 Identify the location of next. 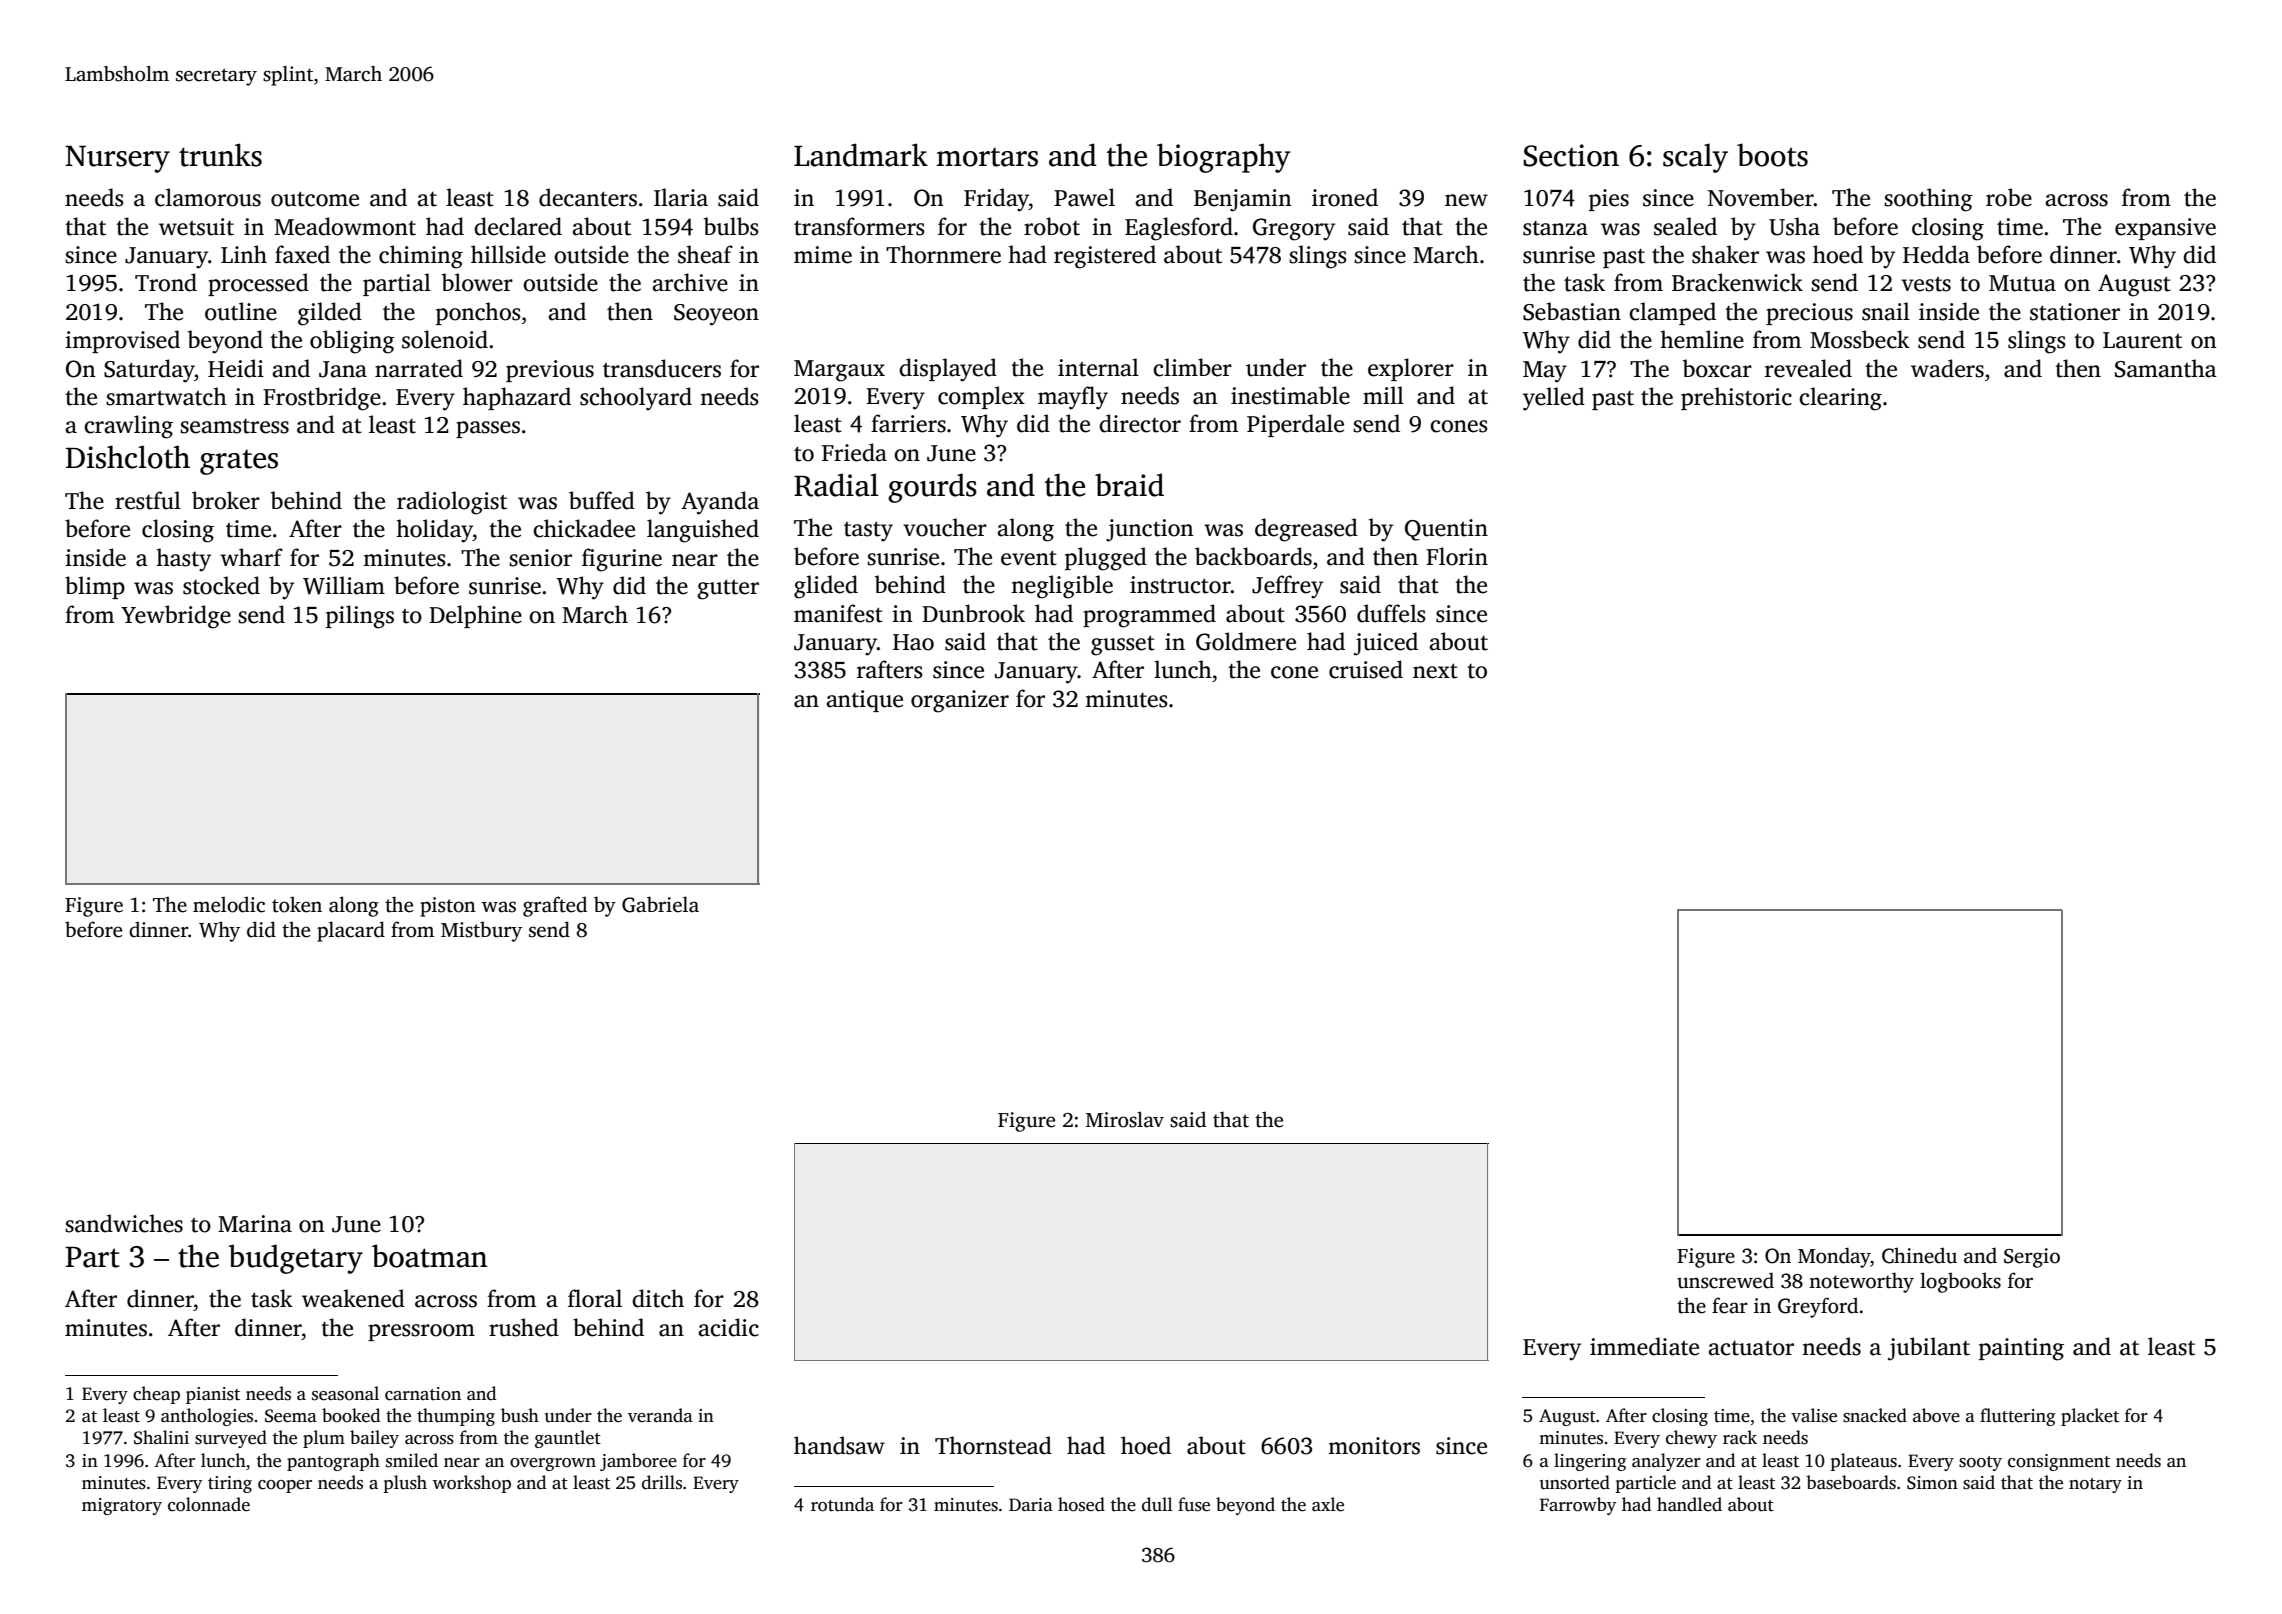
(1435, 671).
